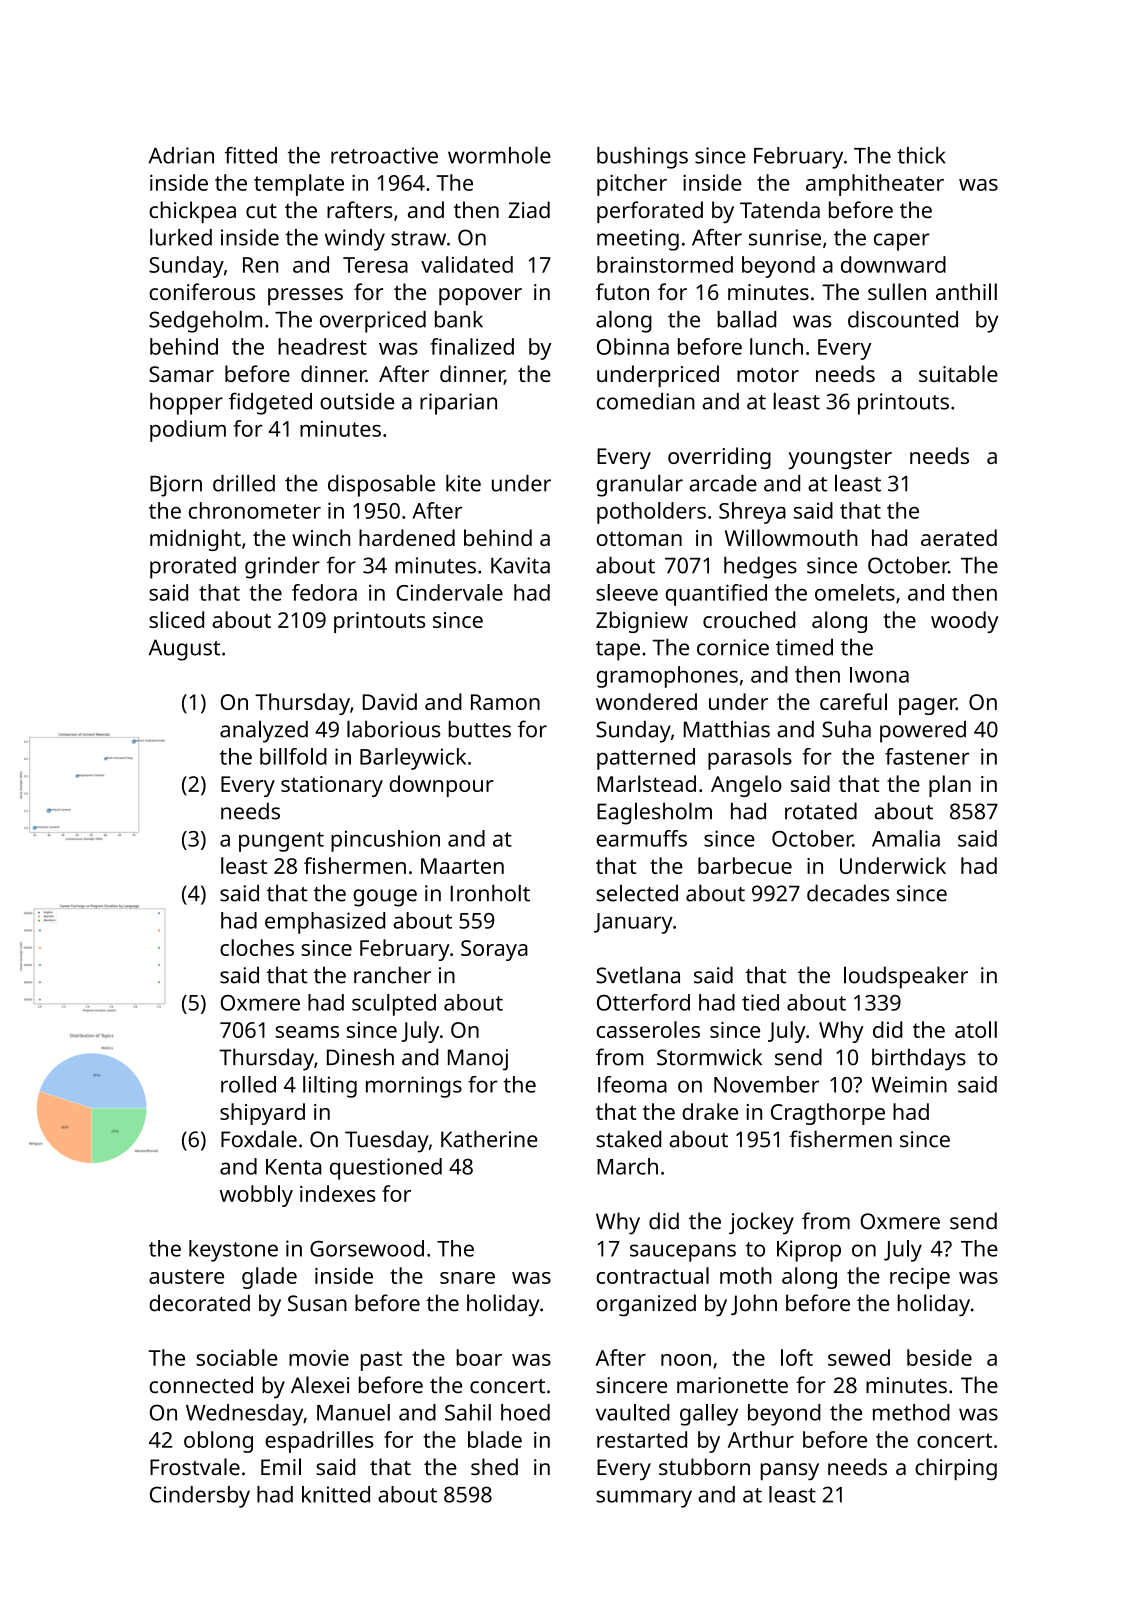  Describe the element at coordinates (281, 842) in the screenshot. I see `pungent` at that location.
